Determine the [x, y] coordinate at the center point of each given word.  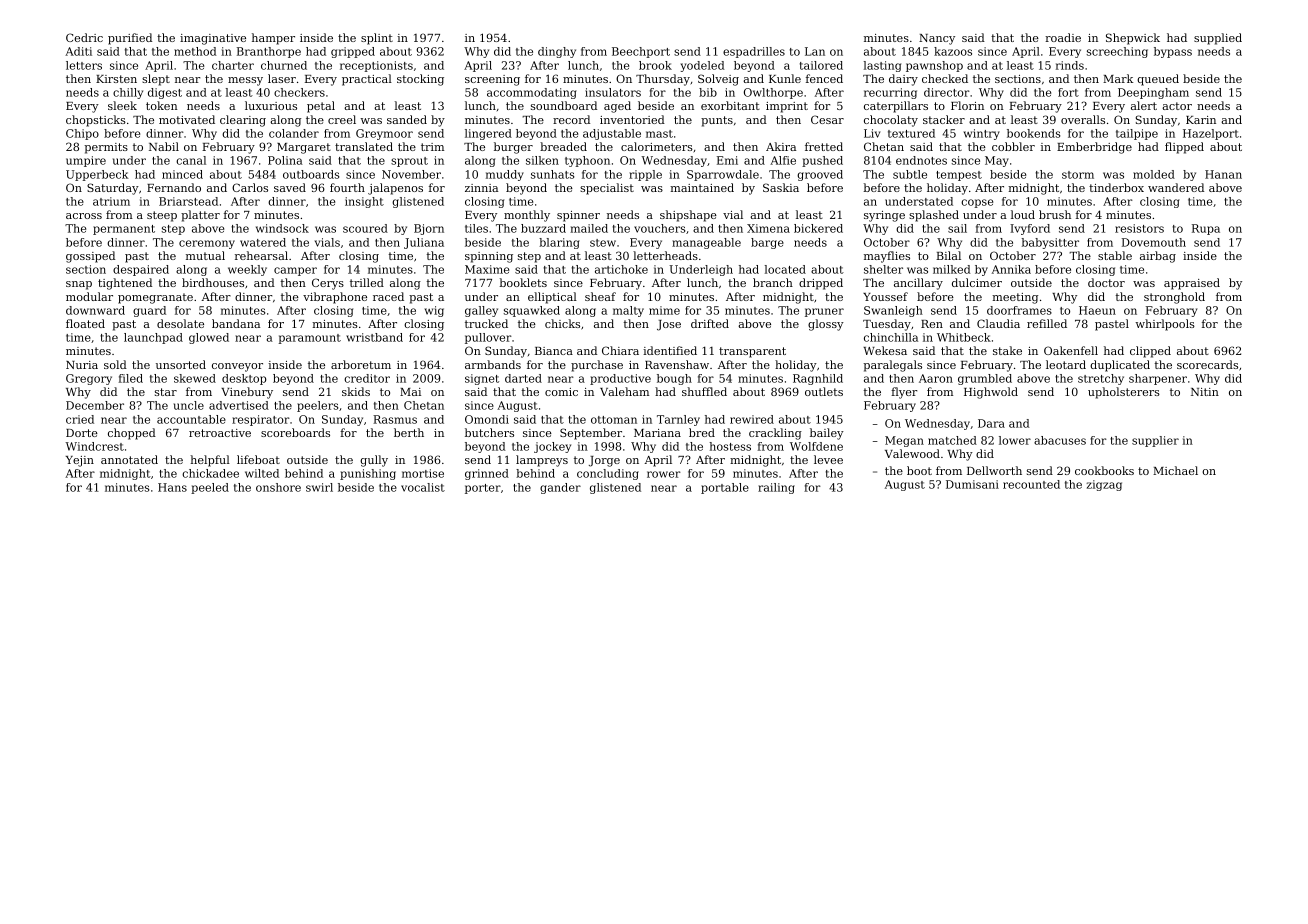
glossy [826, 325]
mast [659, 134]
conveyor [237, 367]
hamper [273, 39]
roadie [1063, 37]
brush [1055, 214]
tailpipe [1137, 134]
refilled [1047, 323]
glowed [209, 338]
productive [620, 379]
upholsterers [1124, 393]
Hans [172, 487]
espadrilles [754, 52]
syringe [884, 216]
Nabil [164, 146]
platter [200, 216]
